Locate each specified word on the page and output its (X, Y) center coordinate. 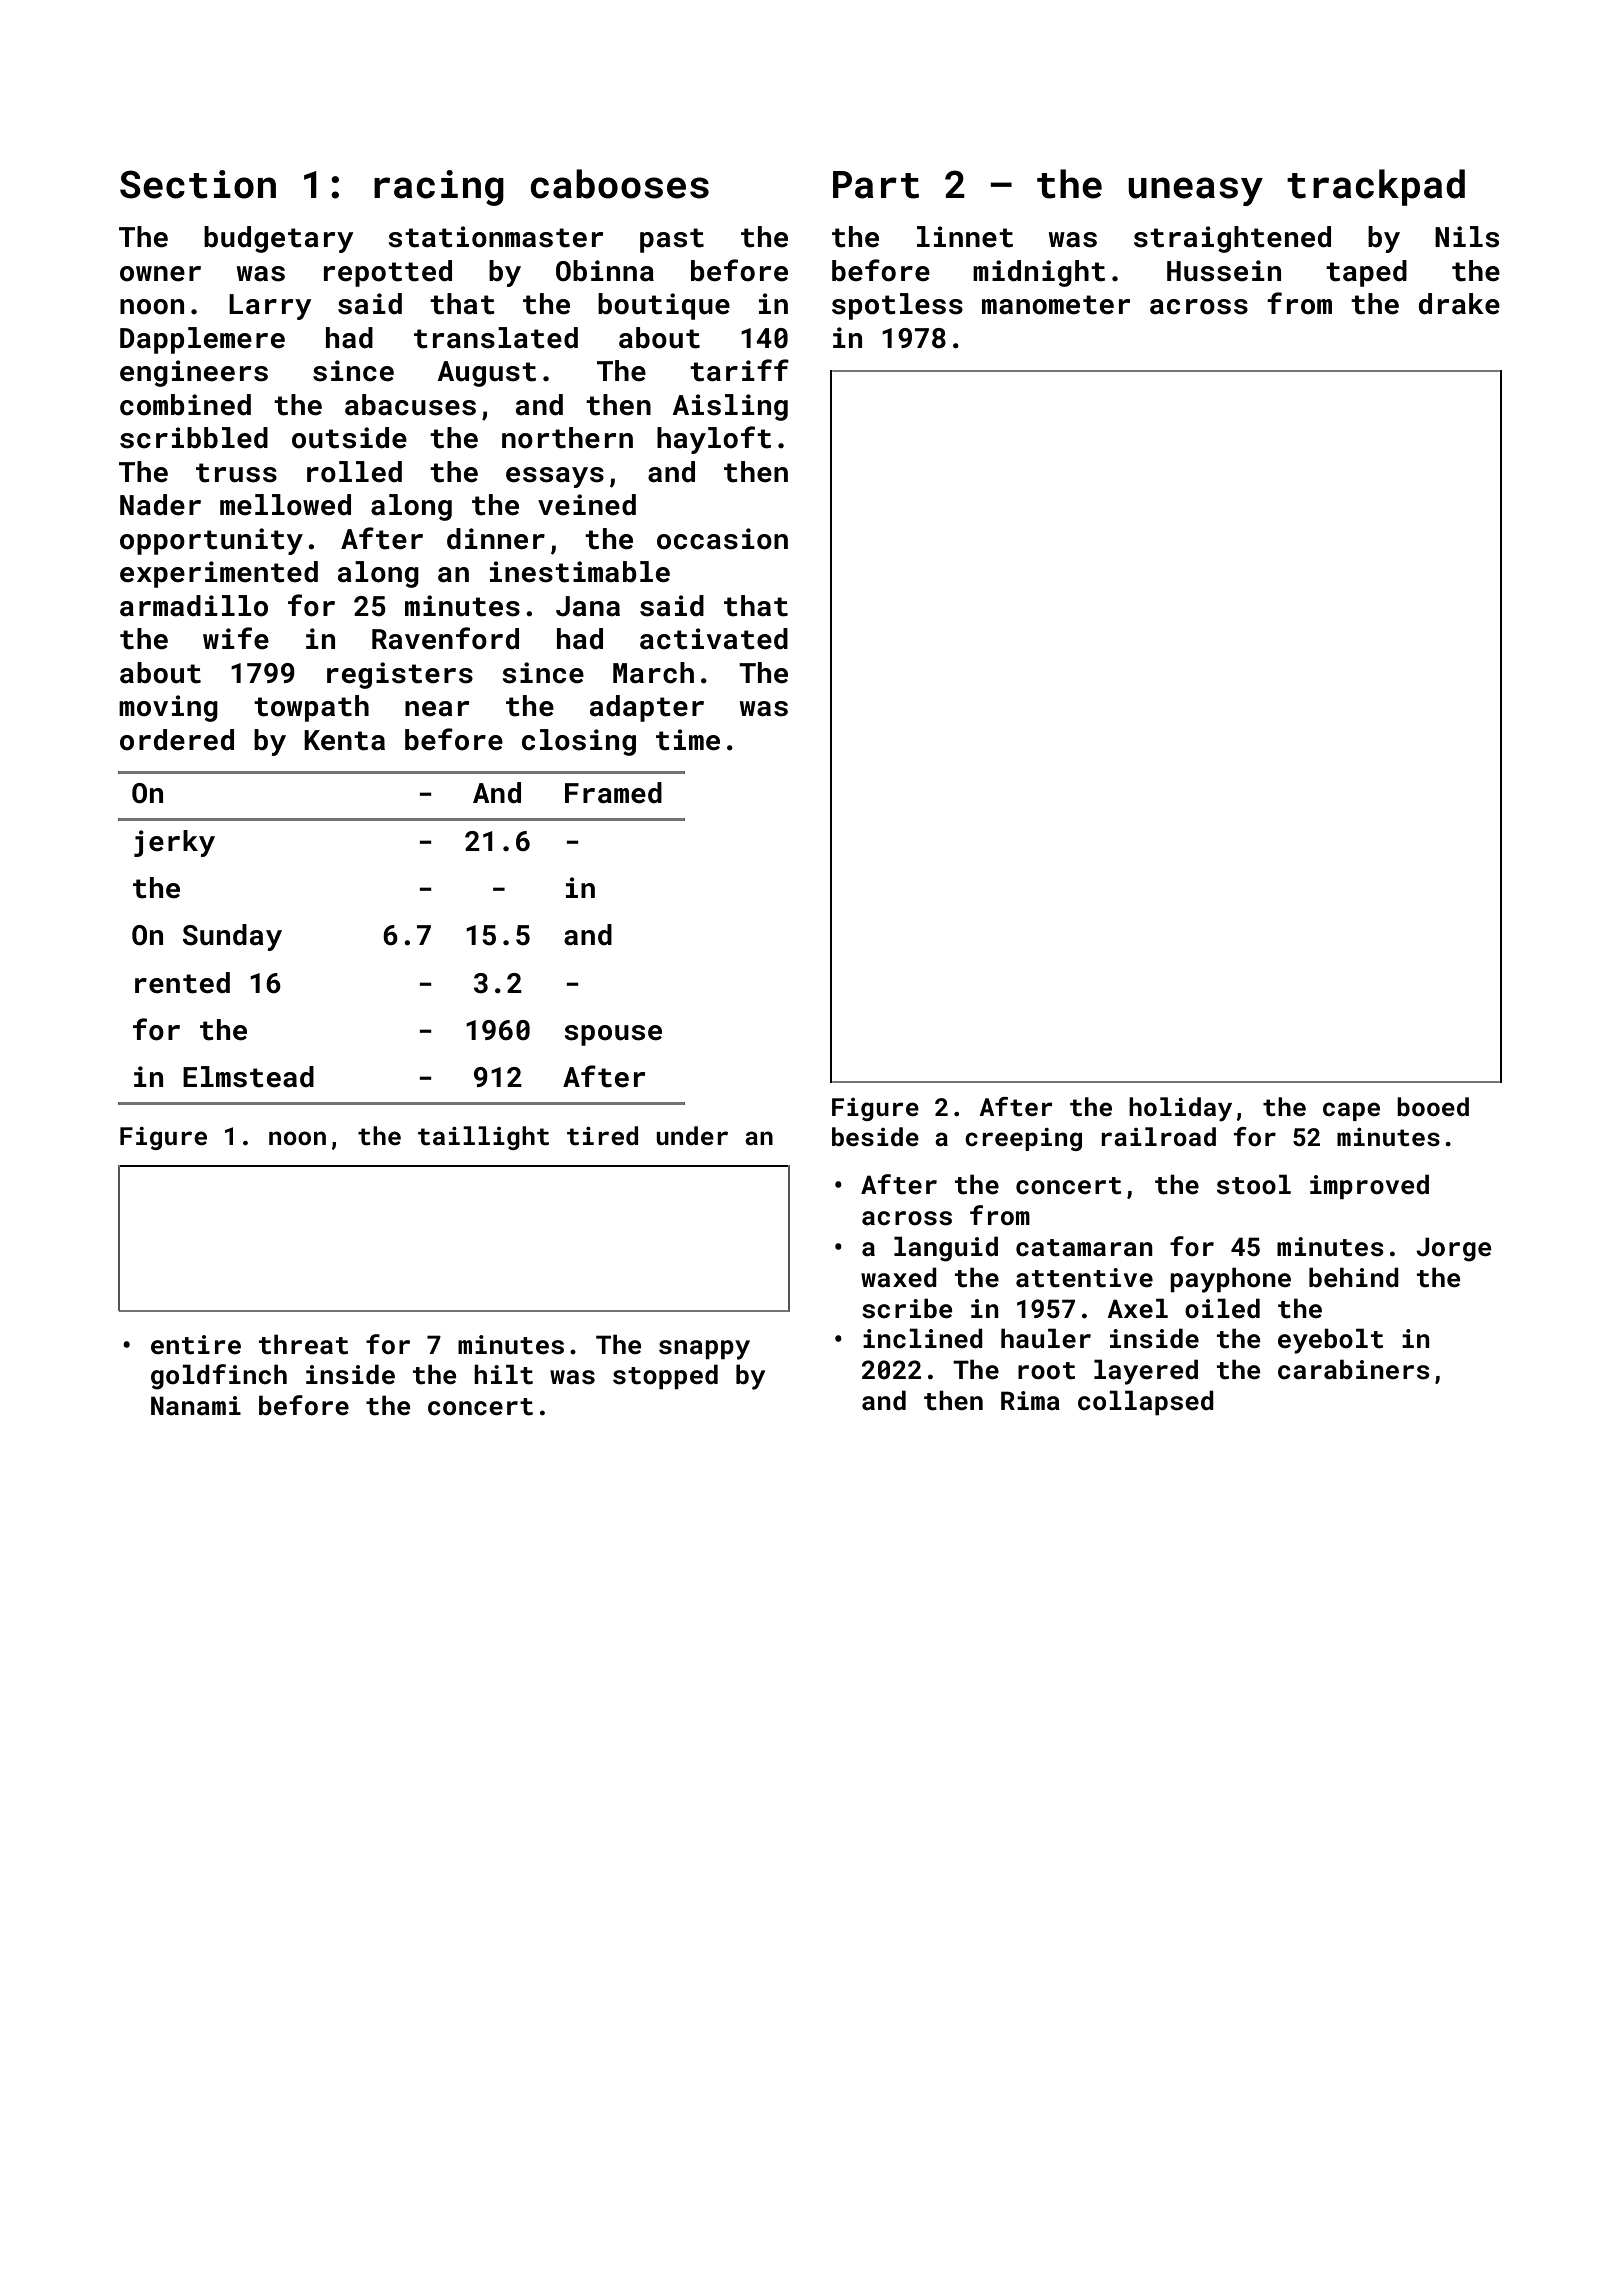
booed (1433, 1107)
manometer (1056, 305)
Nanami (196, 1406)
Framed (613, 793)
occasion (722, 539)
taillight (483, 1138)
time (688, 740)
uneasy (1195, 191)
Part (876, 185)
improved (1369, 1186)
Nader (160, 505)
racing (439, 188)
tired (602, 1136)
